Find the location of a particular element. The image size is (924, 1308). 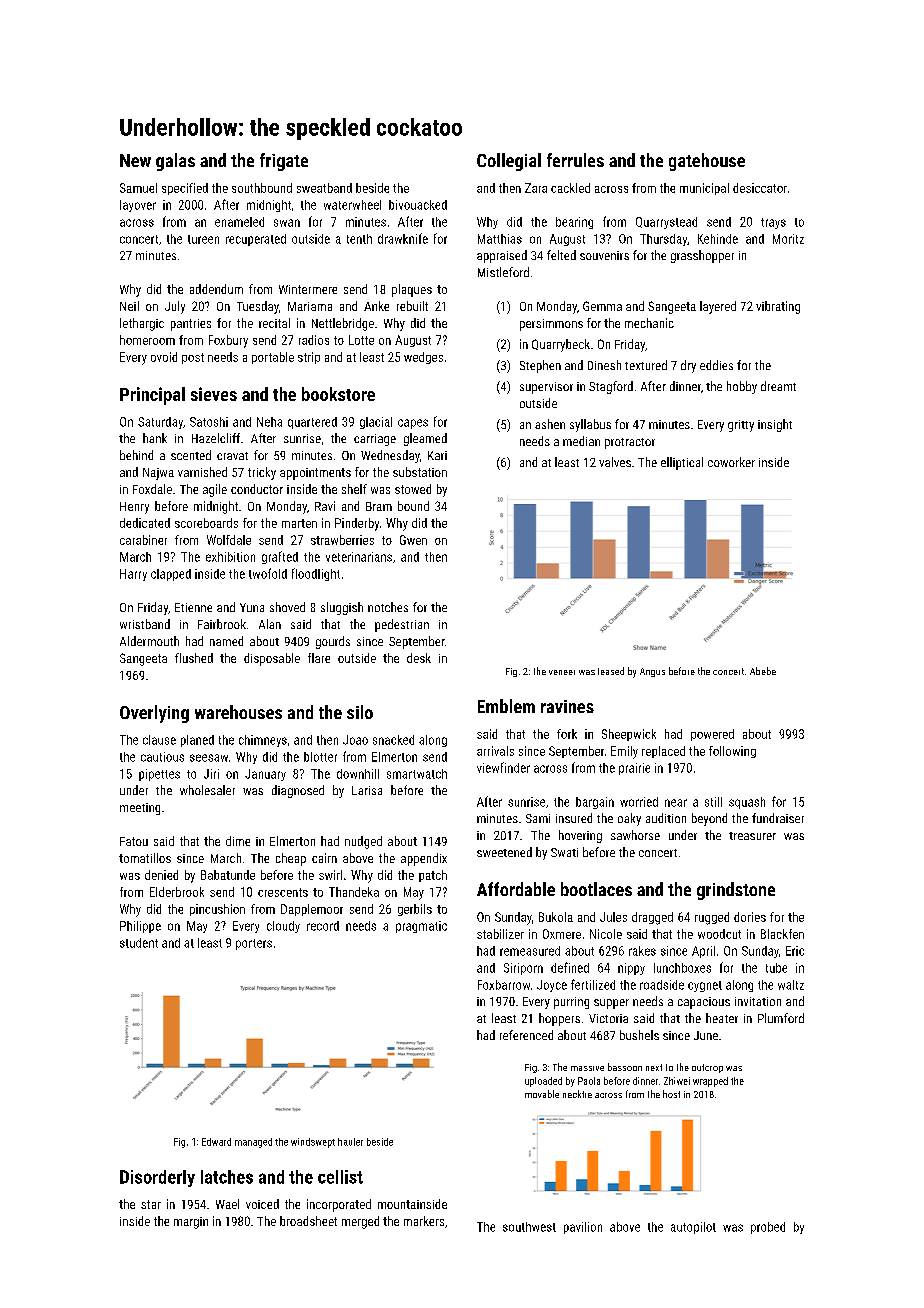

Edward is located at coordinates (216, 1142).
